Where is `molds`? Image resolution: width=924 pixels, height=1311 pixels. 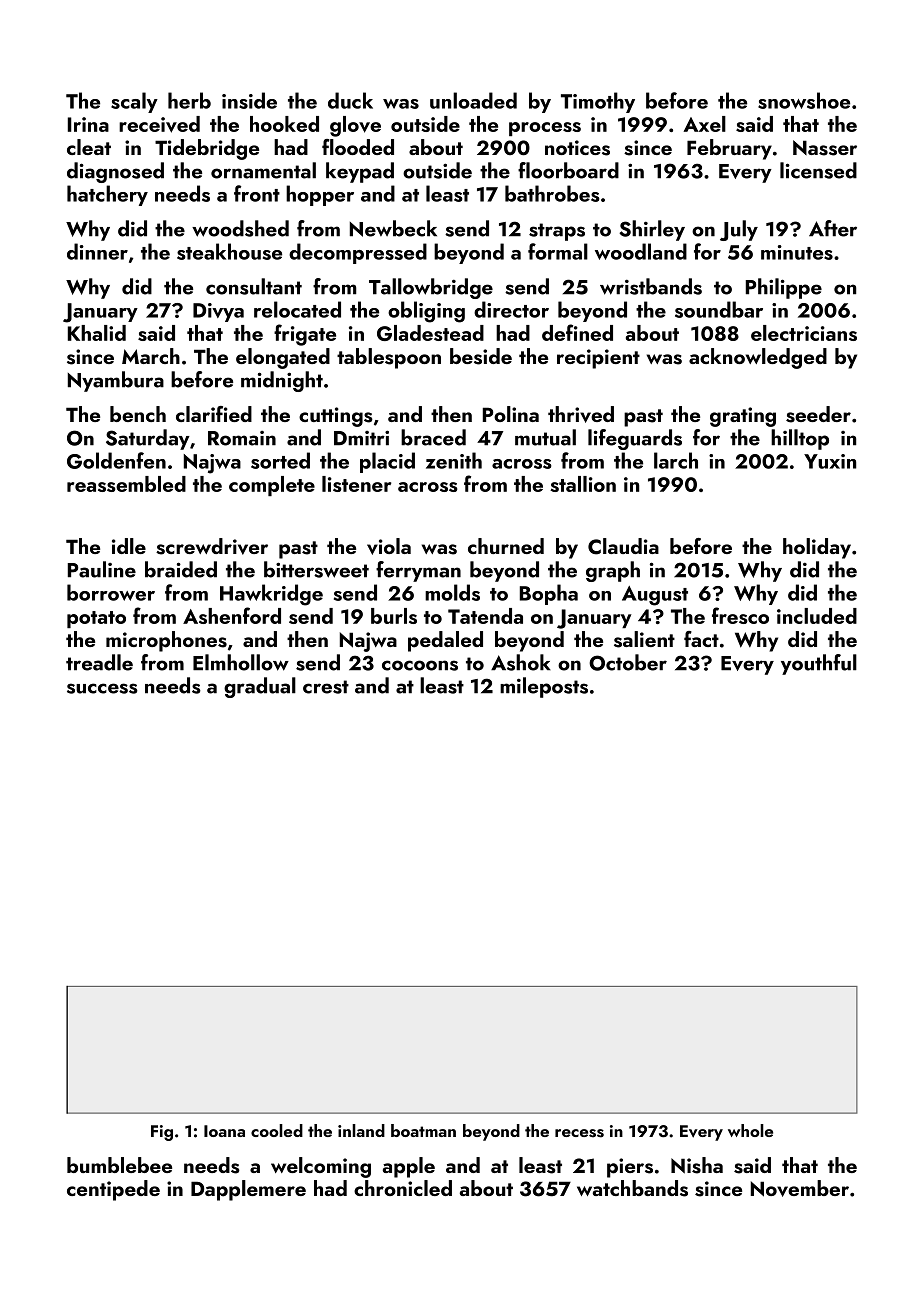
molds is located at coordinates (452, 592).
